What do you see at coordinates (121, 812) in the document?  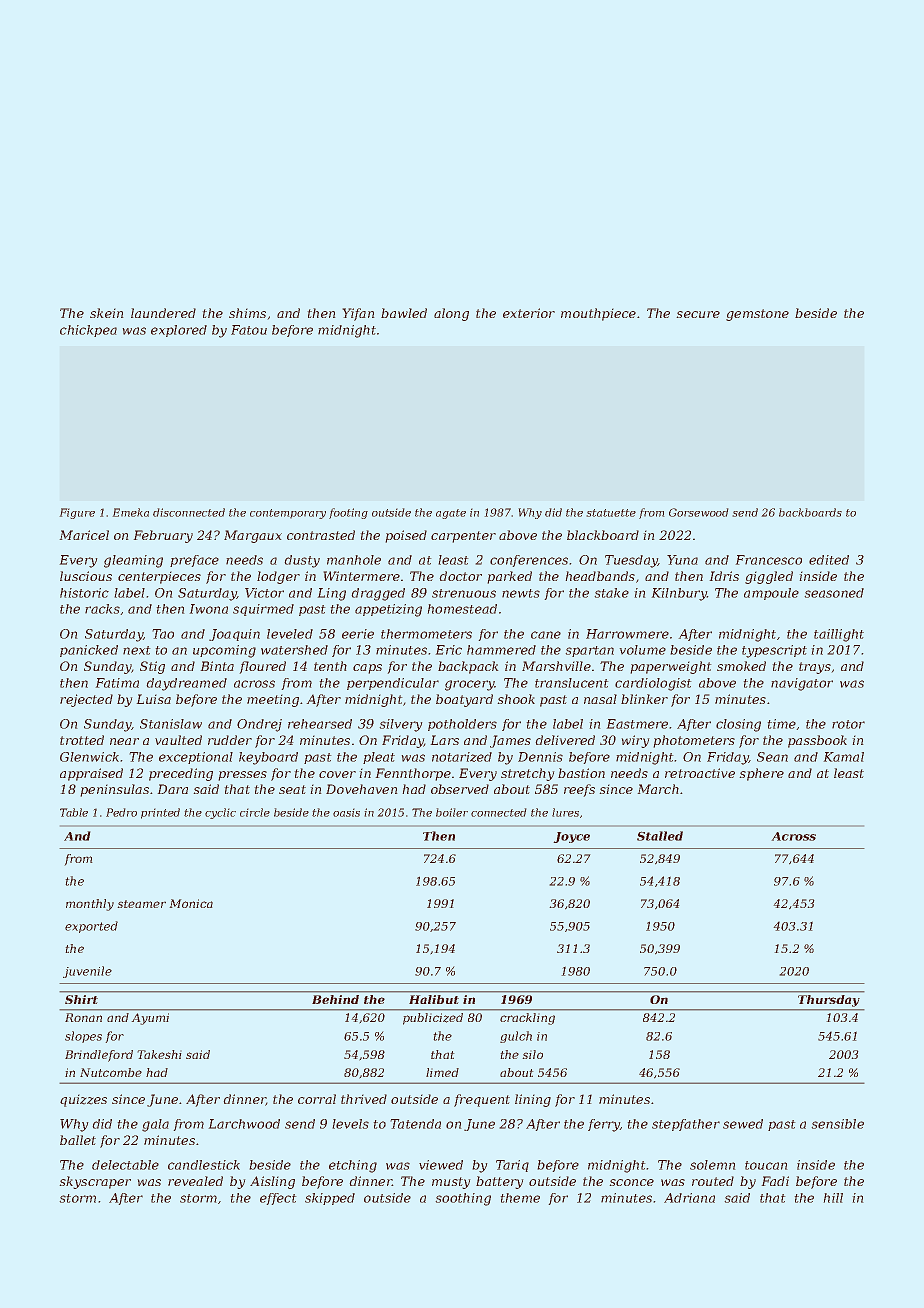 I see `Pedro` at bounding box center [121, 812].
